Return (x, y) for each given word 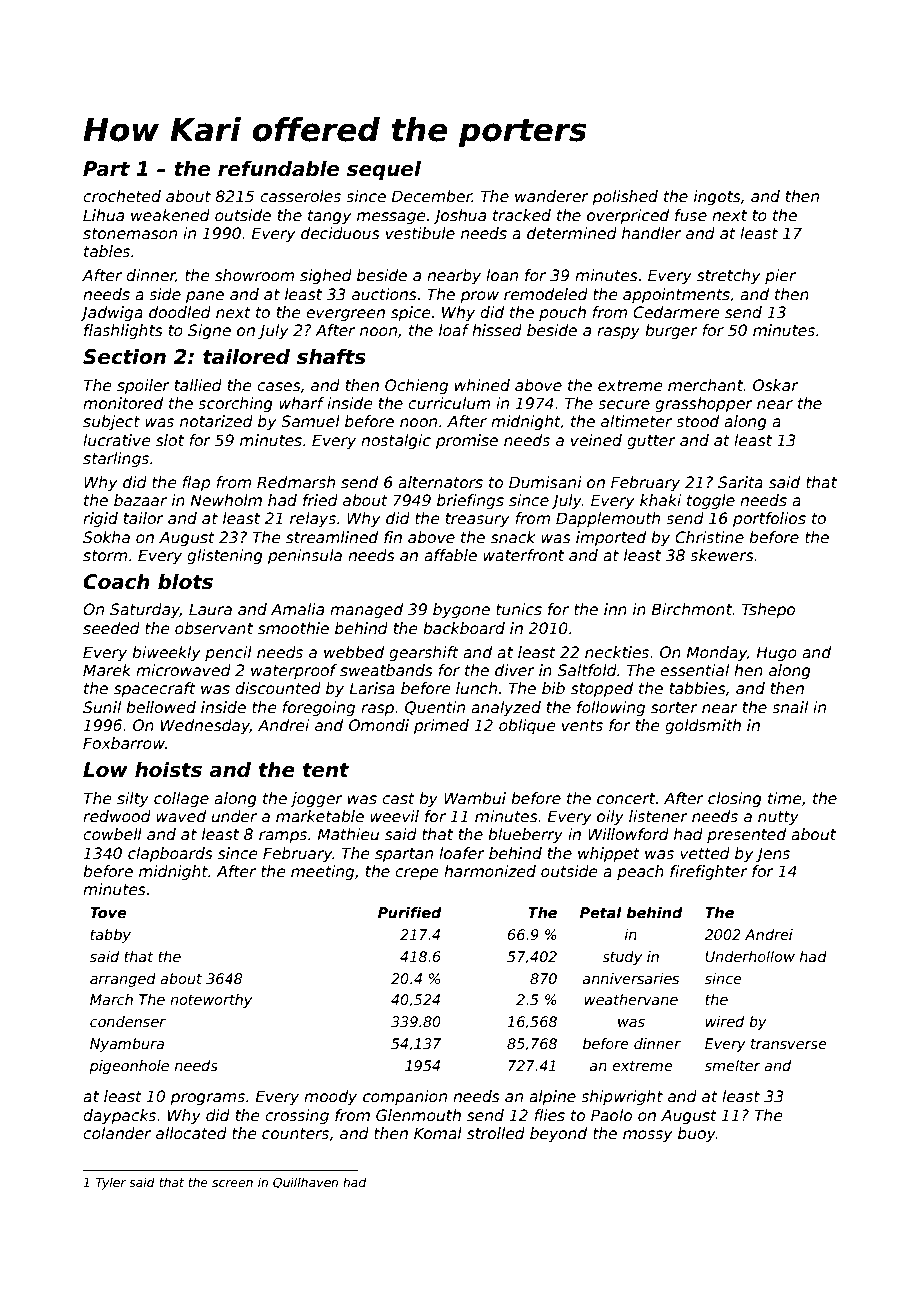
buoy (697, 1134)
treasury (478, 520)
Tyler (111, 1183)
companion (405, 1097)
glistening (225, 556)
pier (780, 276)
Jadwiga (111, 313)
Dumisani (545, 482)
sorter (674, 707)
